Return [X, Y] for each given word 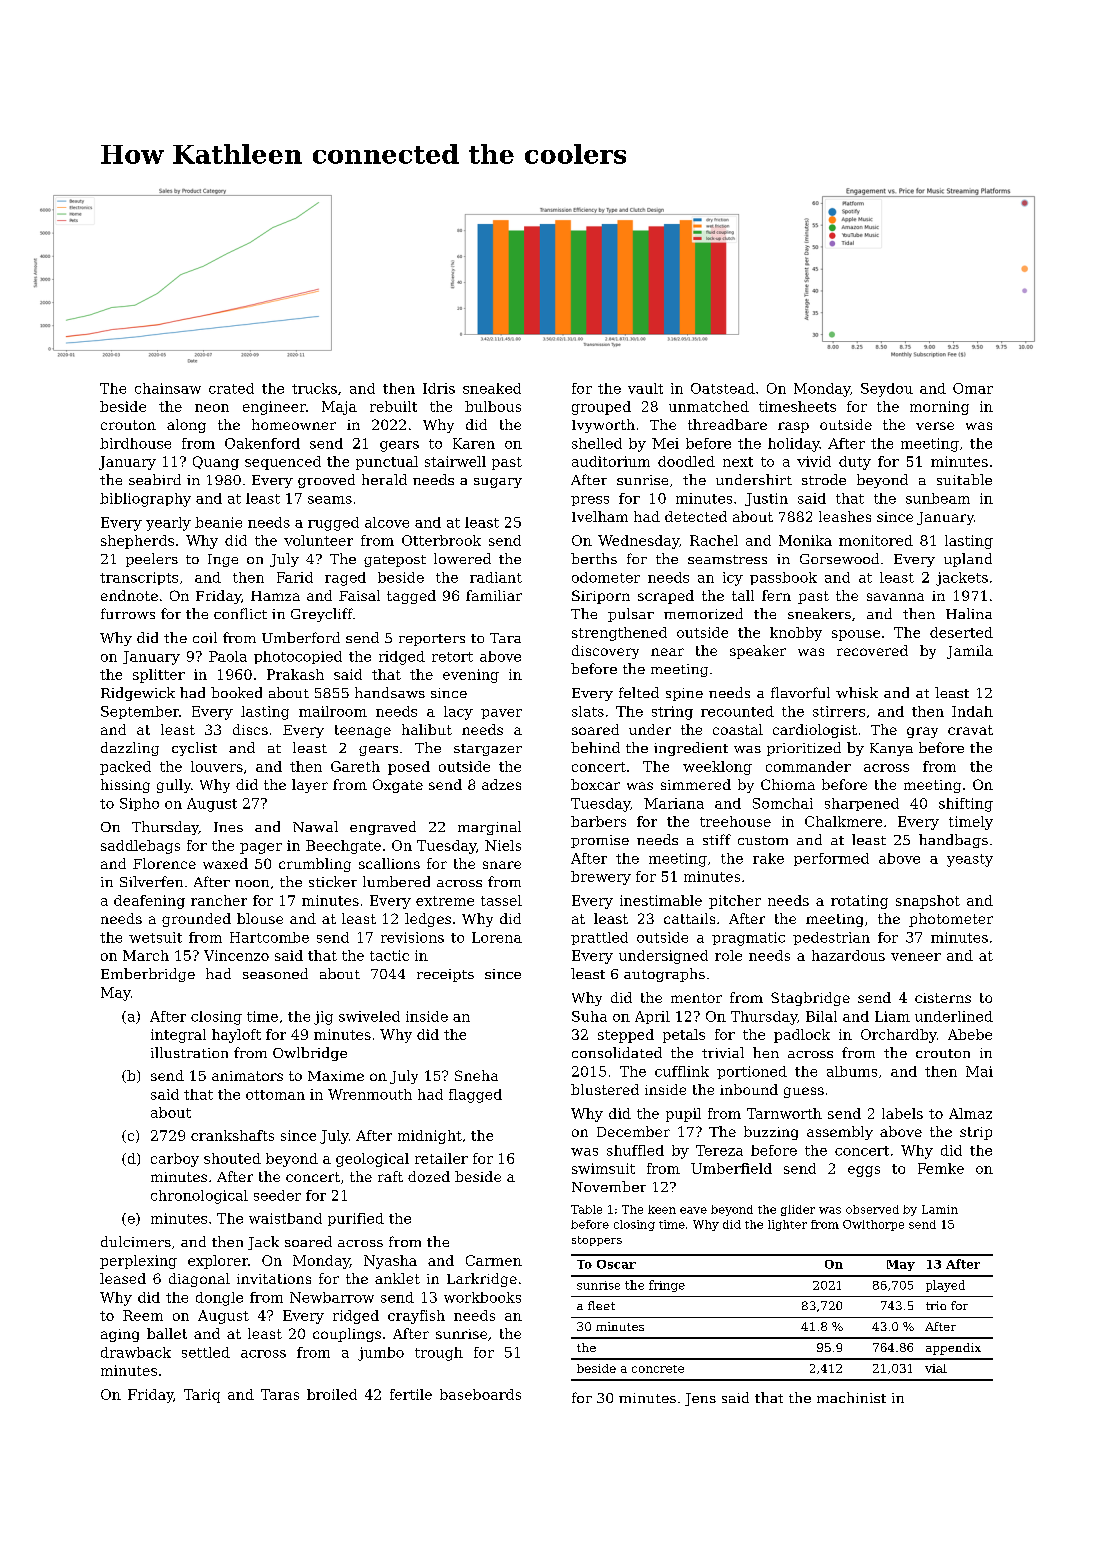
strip [976, 1133]
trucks [314, 388]
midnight [430, 1137]
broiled [332, 1394]
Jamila [970, 652]
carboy [175, 1160]
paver [501, 714]
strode [824, 479]
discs [250, 729]
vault [645, 388]
